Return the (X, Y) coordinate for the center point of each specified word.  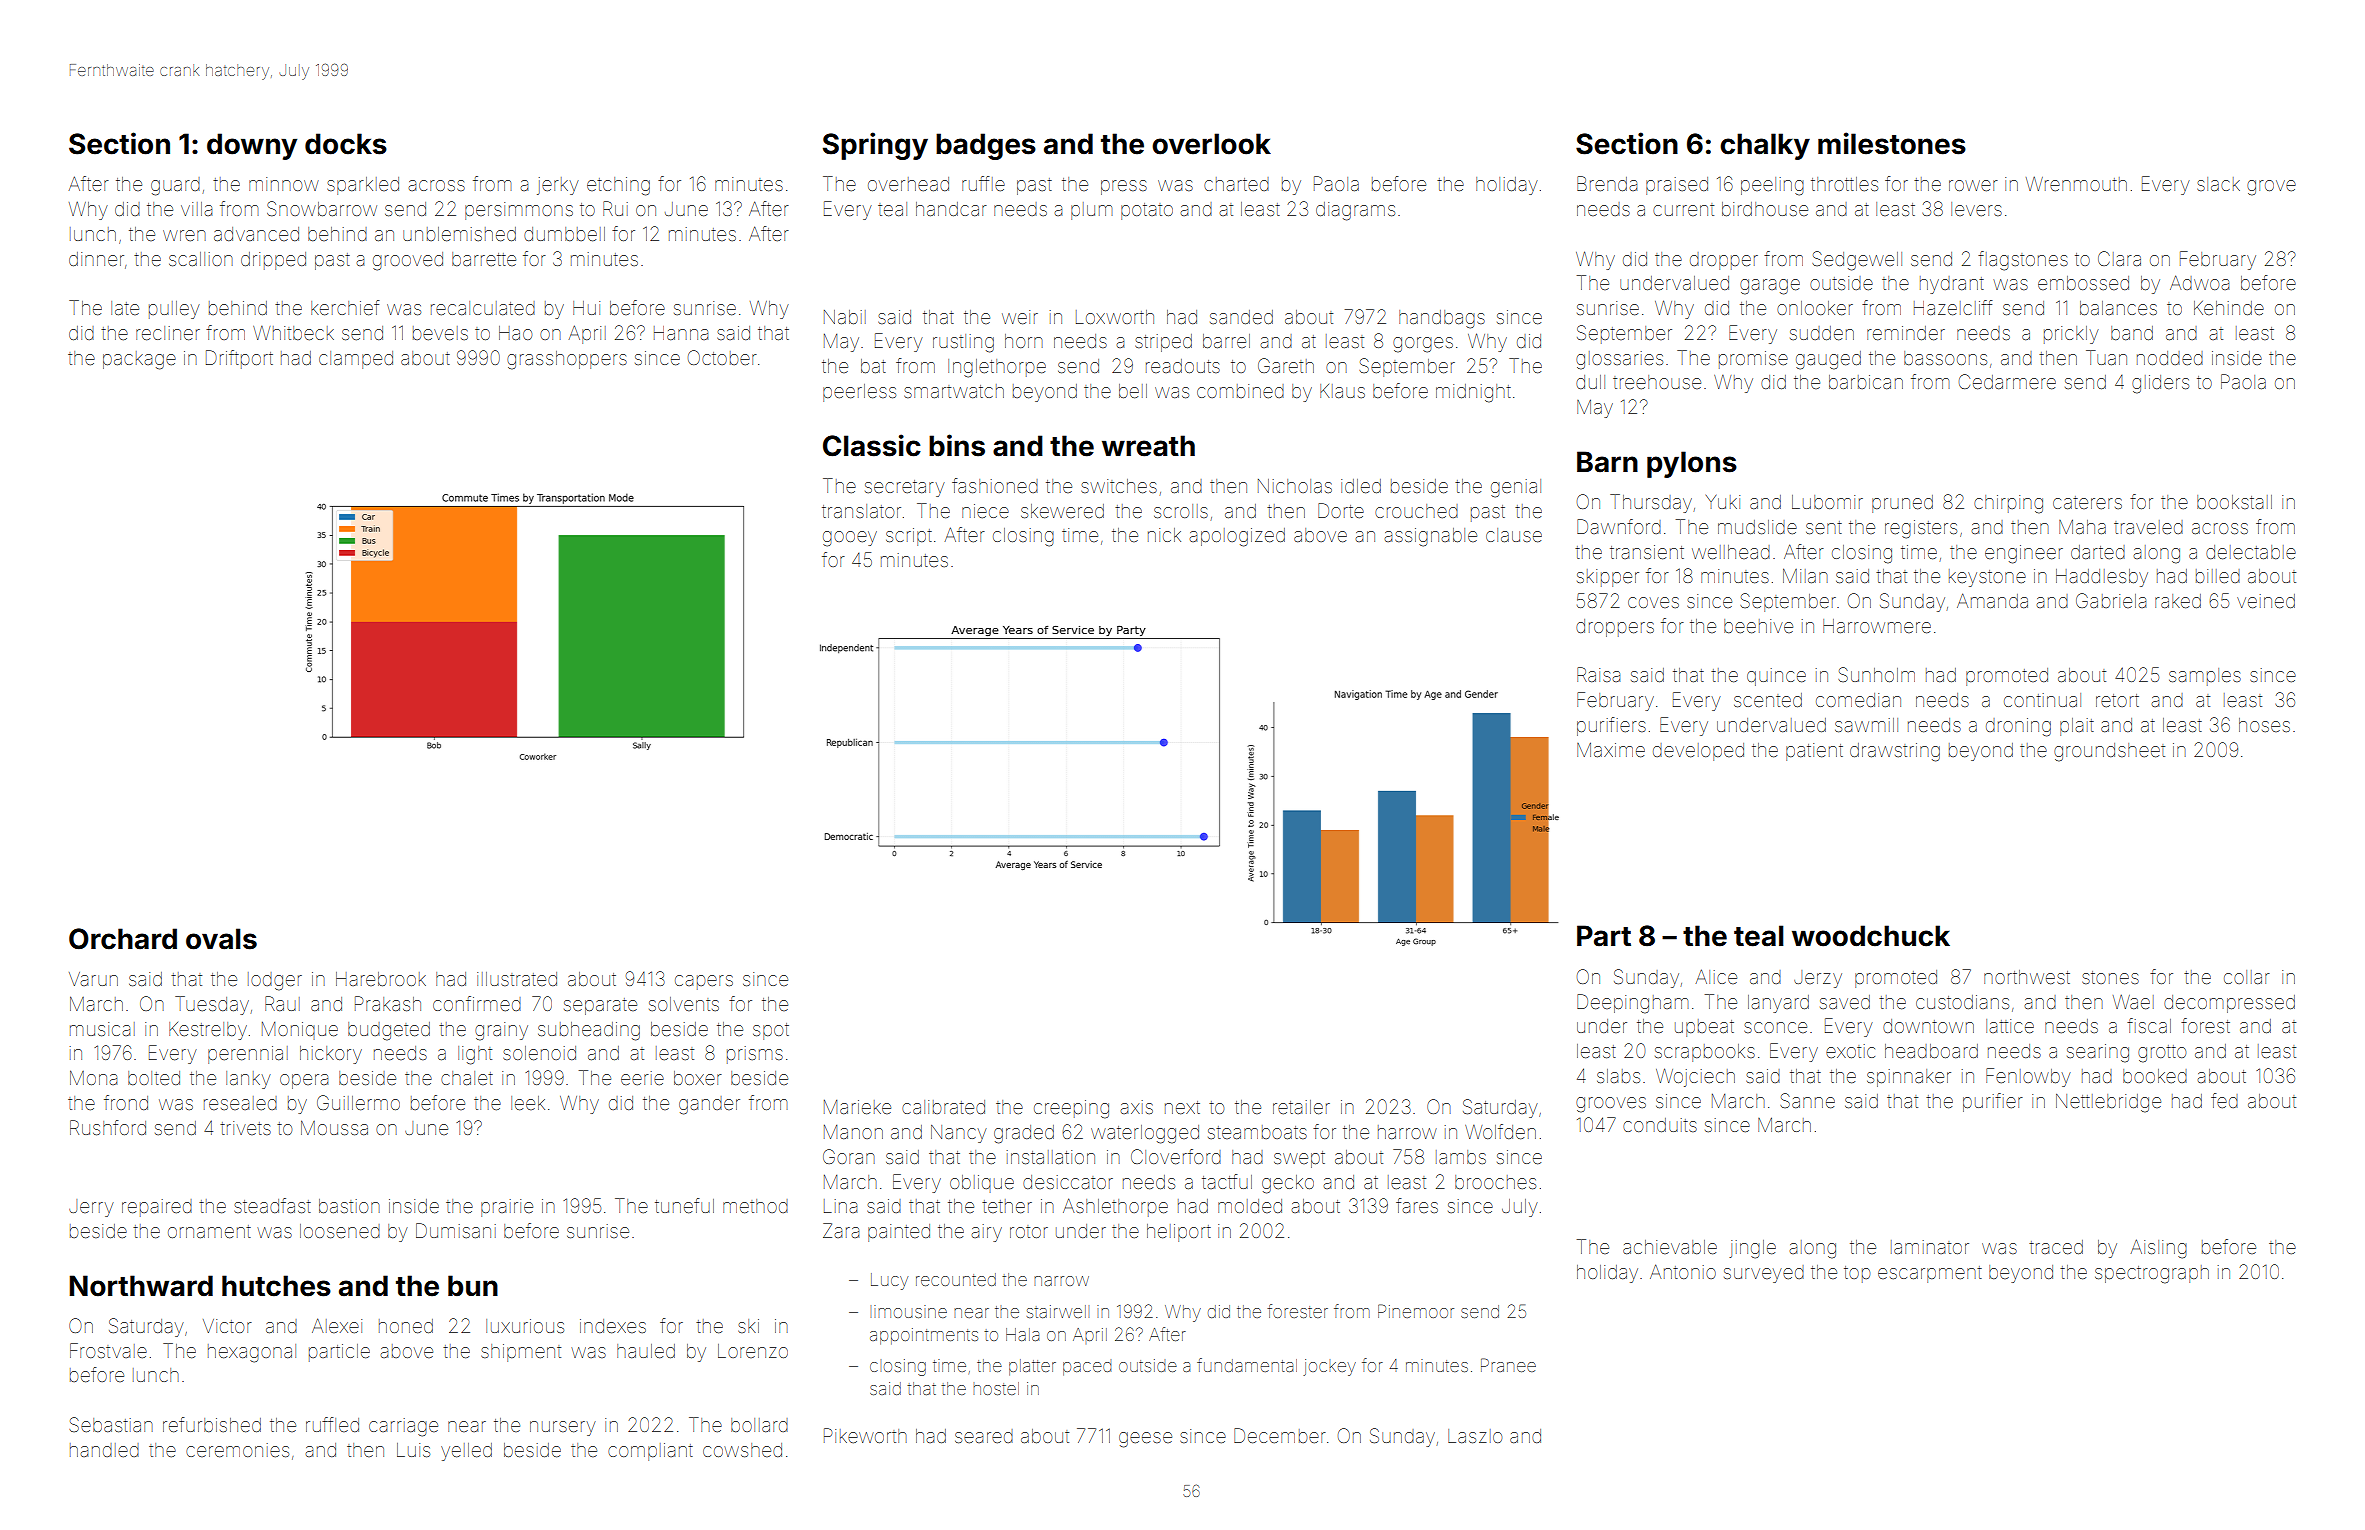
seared (984, 1436)
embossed (2083, 283)
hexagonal (252, 1353)
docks (346, 144)
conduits (1660, 1125)
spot (771, 1031)
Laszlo (1475, 1436)
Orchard (123, 939)
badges (986, 146)
